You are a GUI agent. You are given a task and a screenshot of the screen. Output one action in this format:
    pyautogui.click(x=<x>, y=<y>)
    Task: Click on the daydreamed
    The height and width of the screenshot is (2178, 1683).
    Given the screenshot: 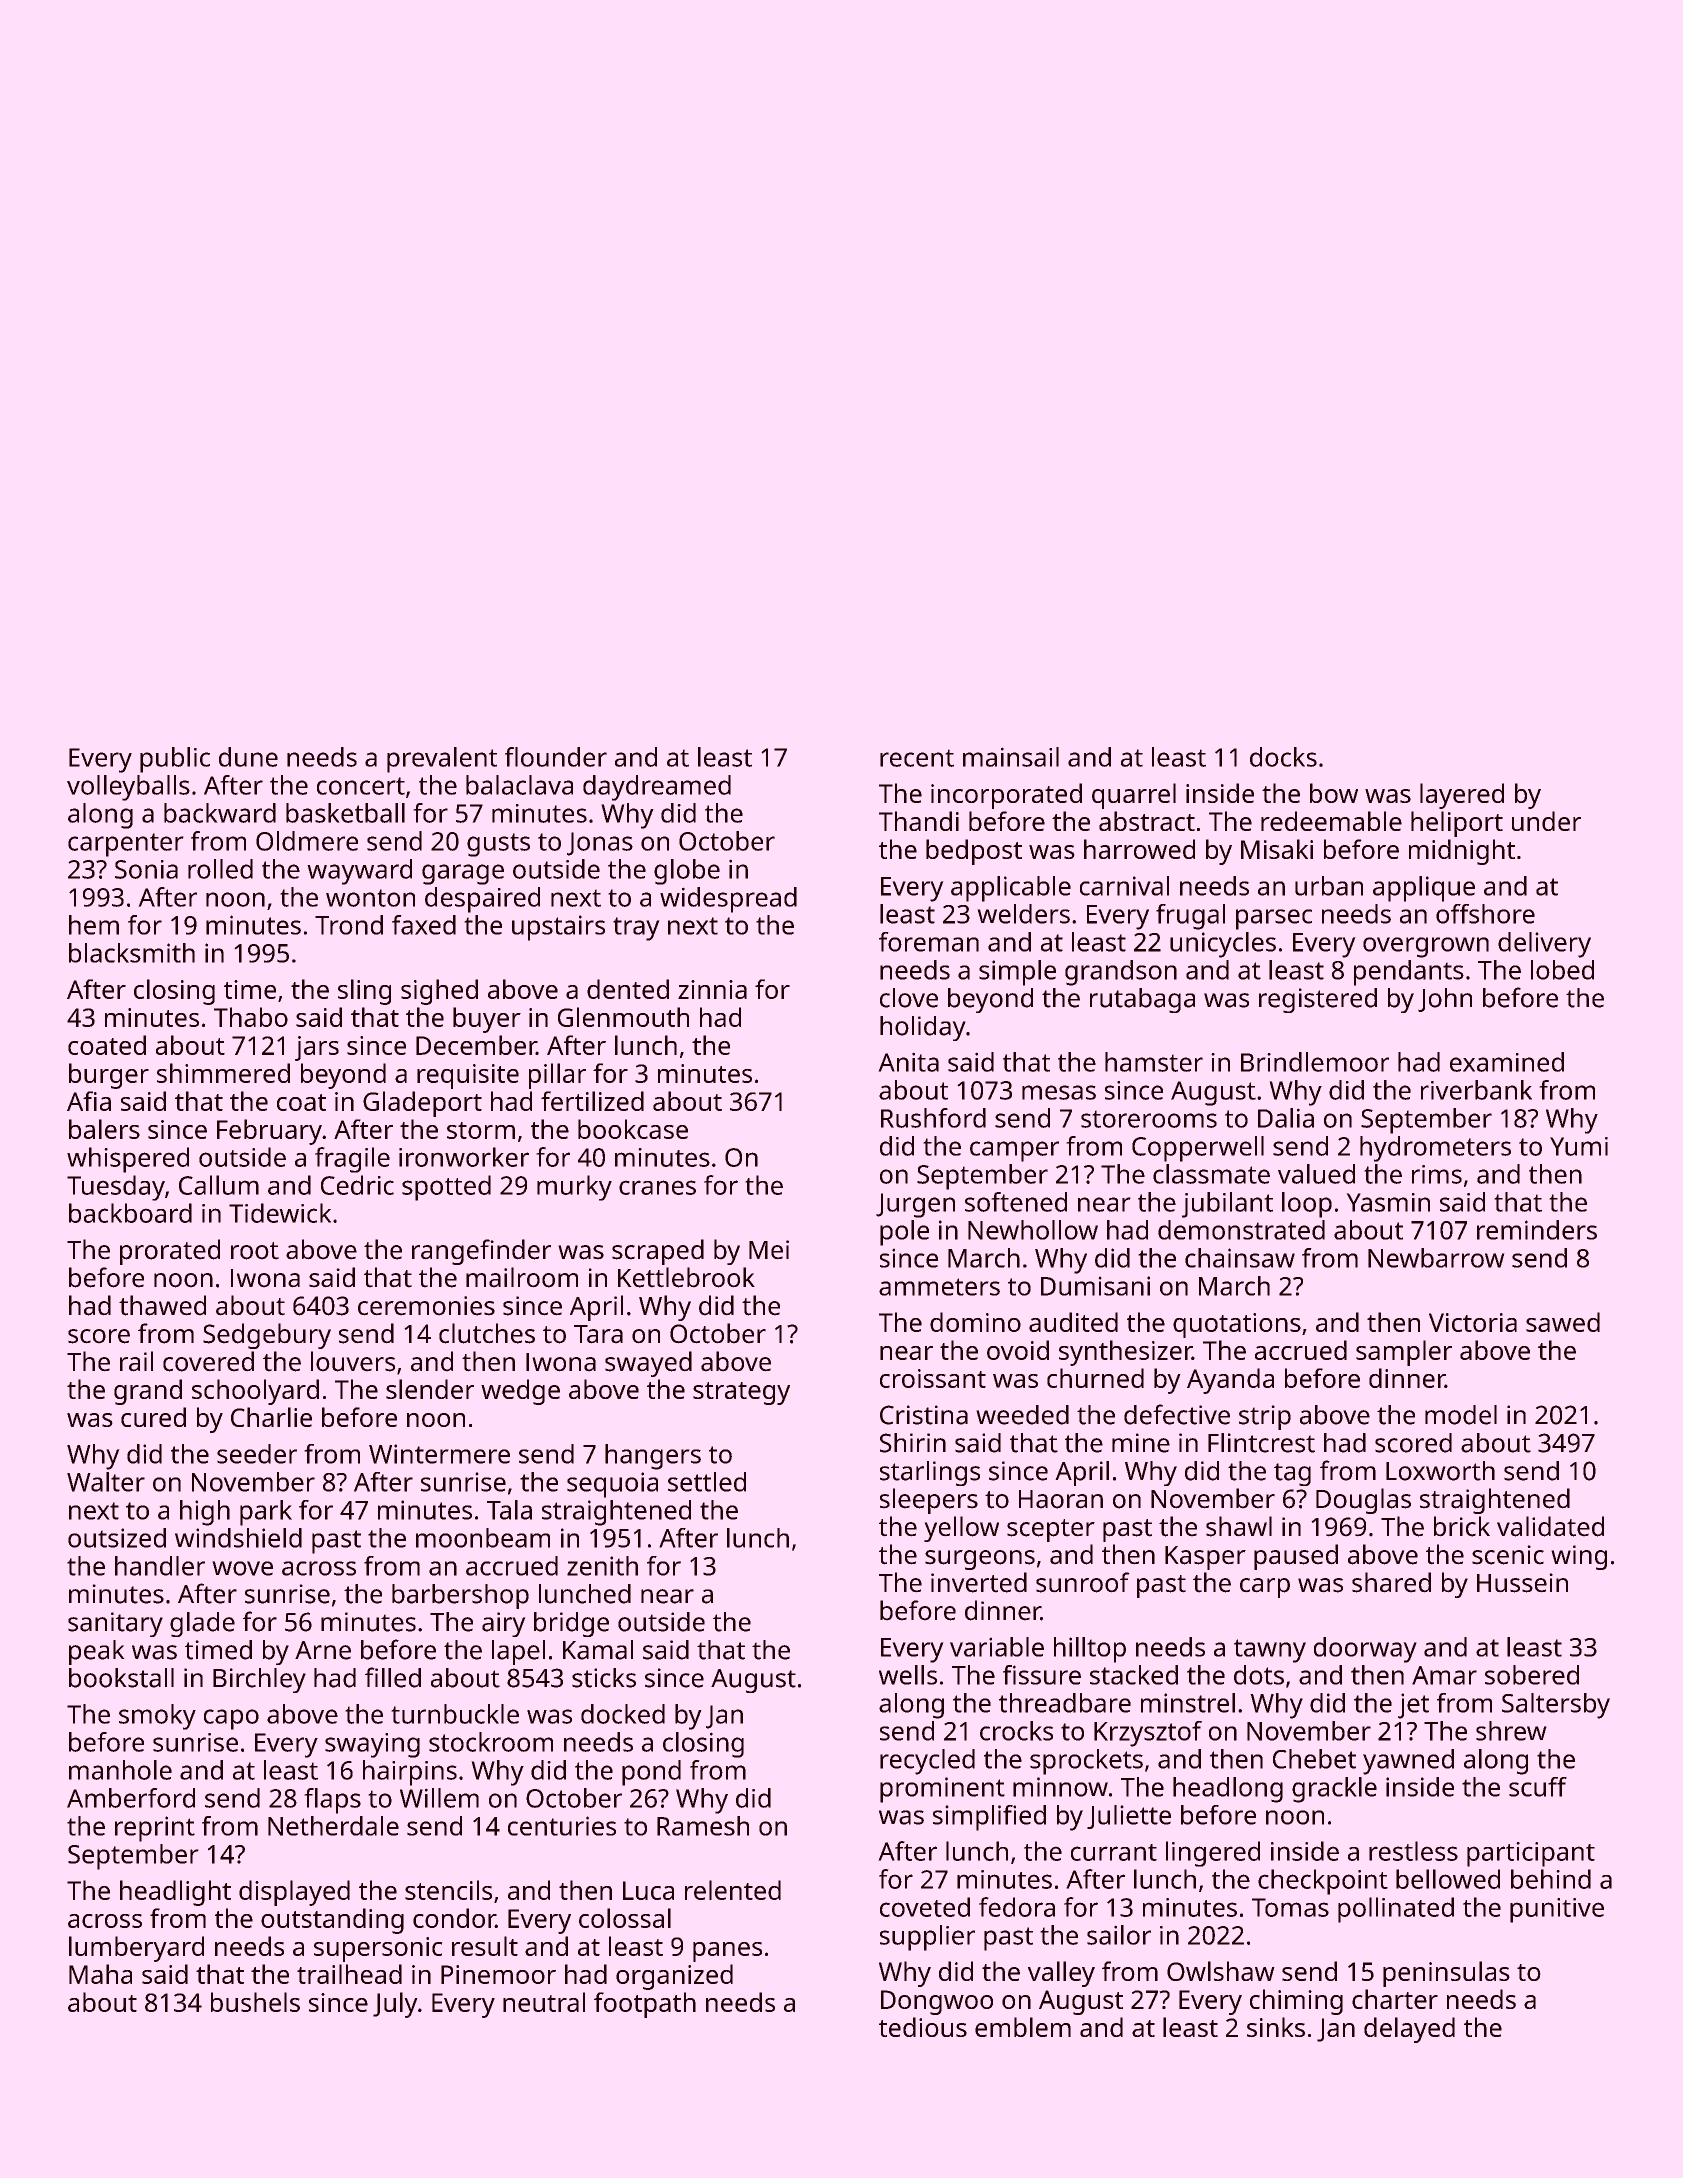 What is the action you would take?
    pyautogui.click(x=657, y=788)
